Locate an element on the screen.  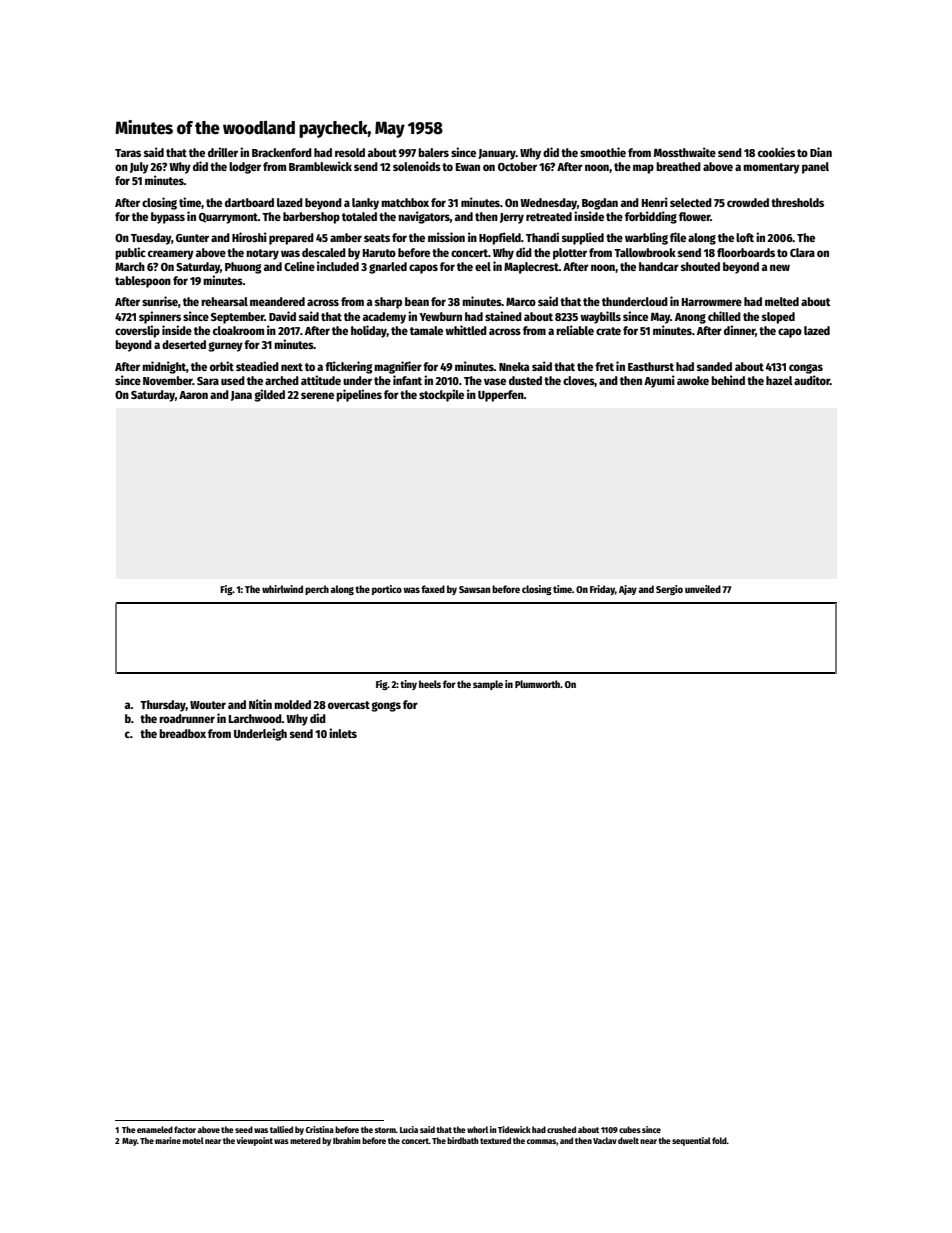
bypass is located at coordinates (168, 218).
